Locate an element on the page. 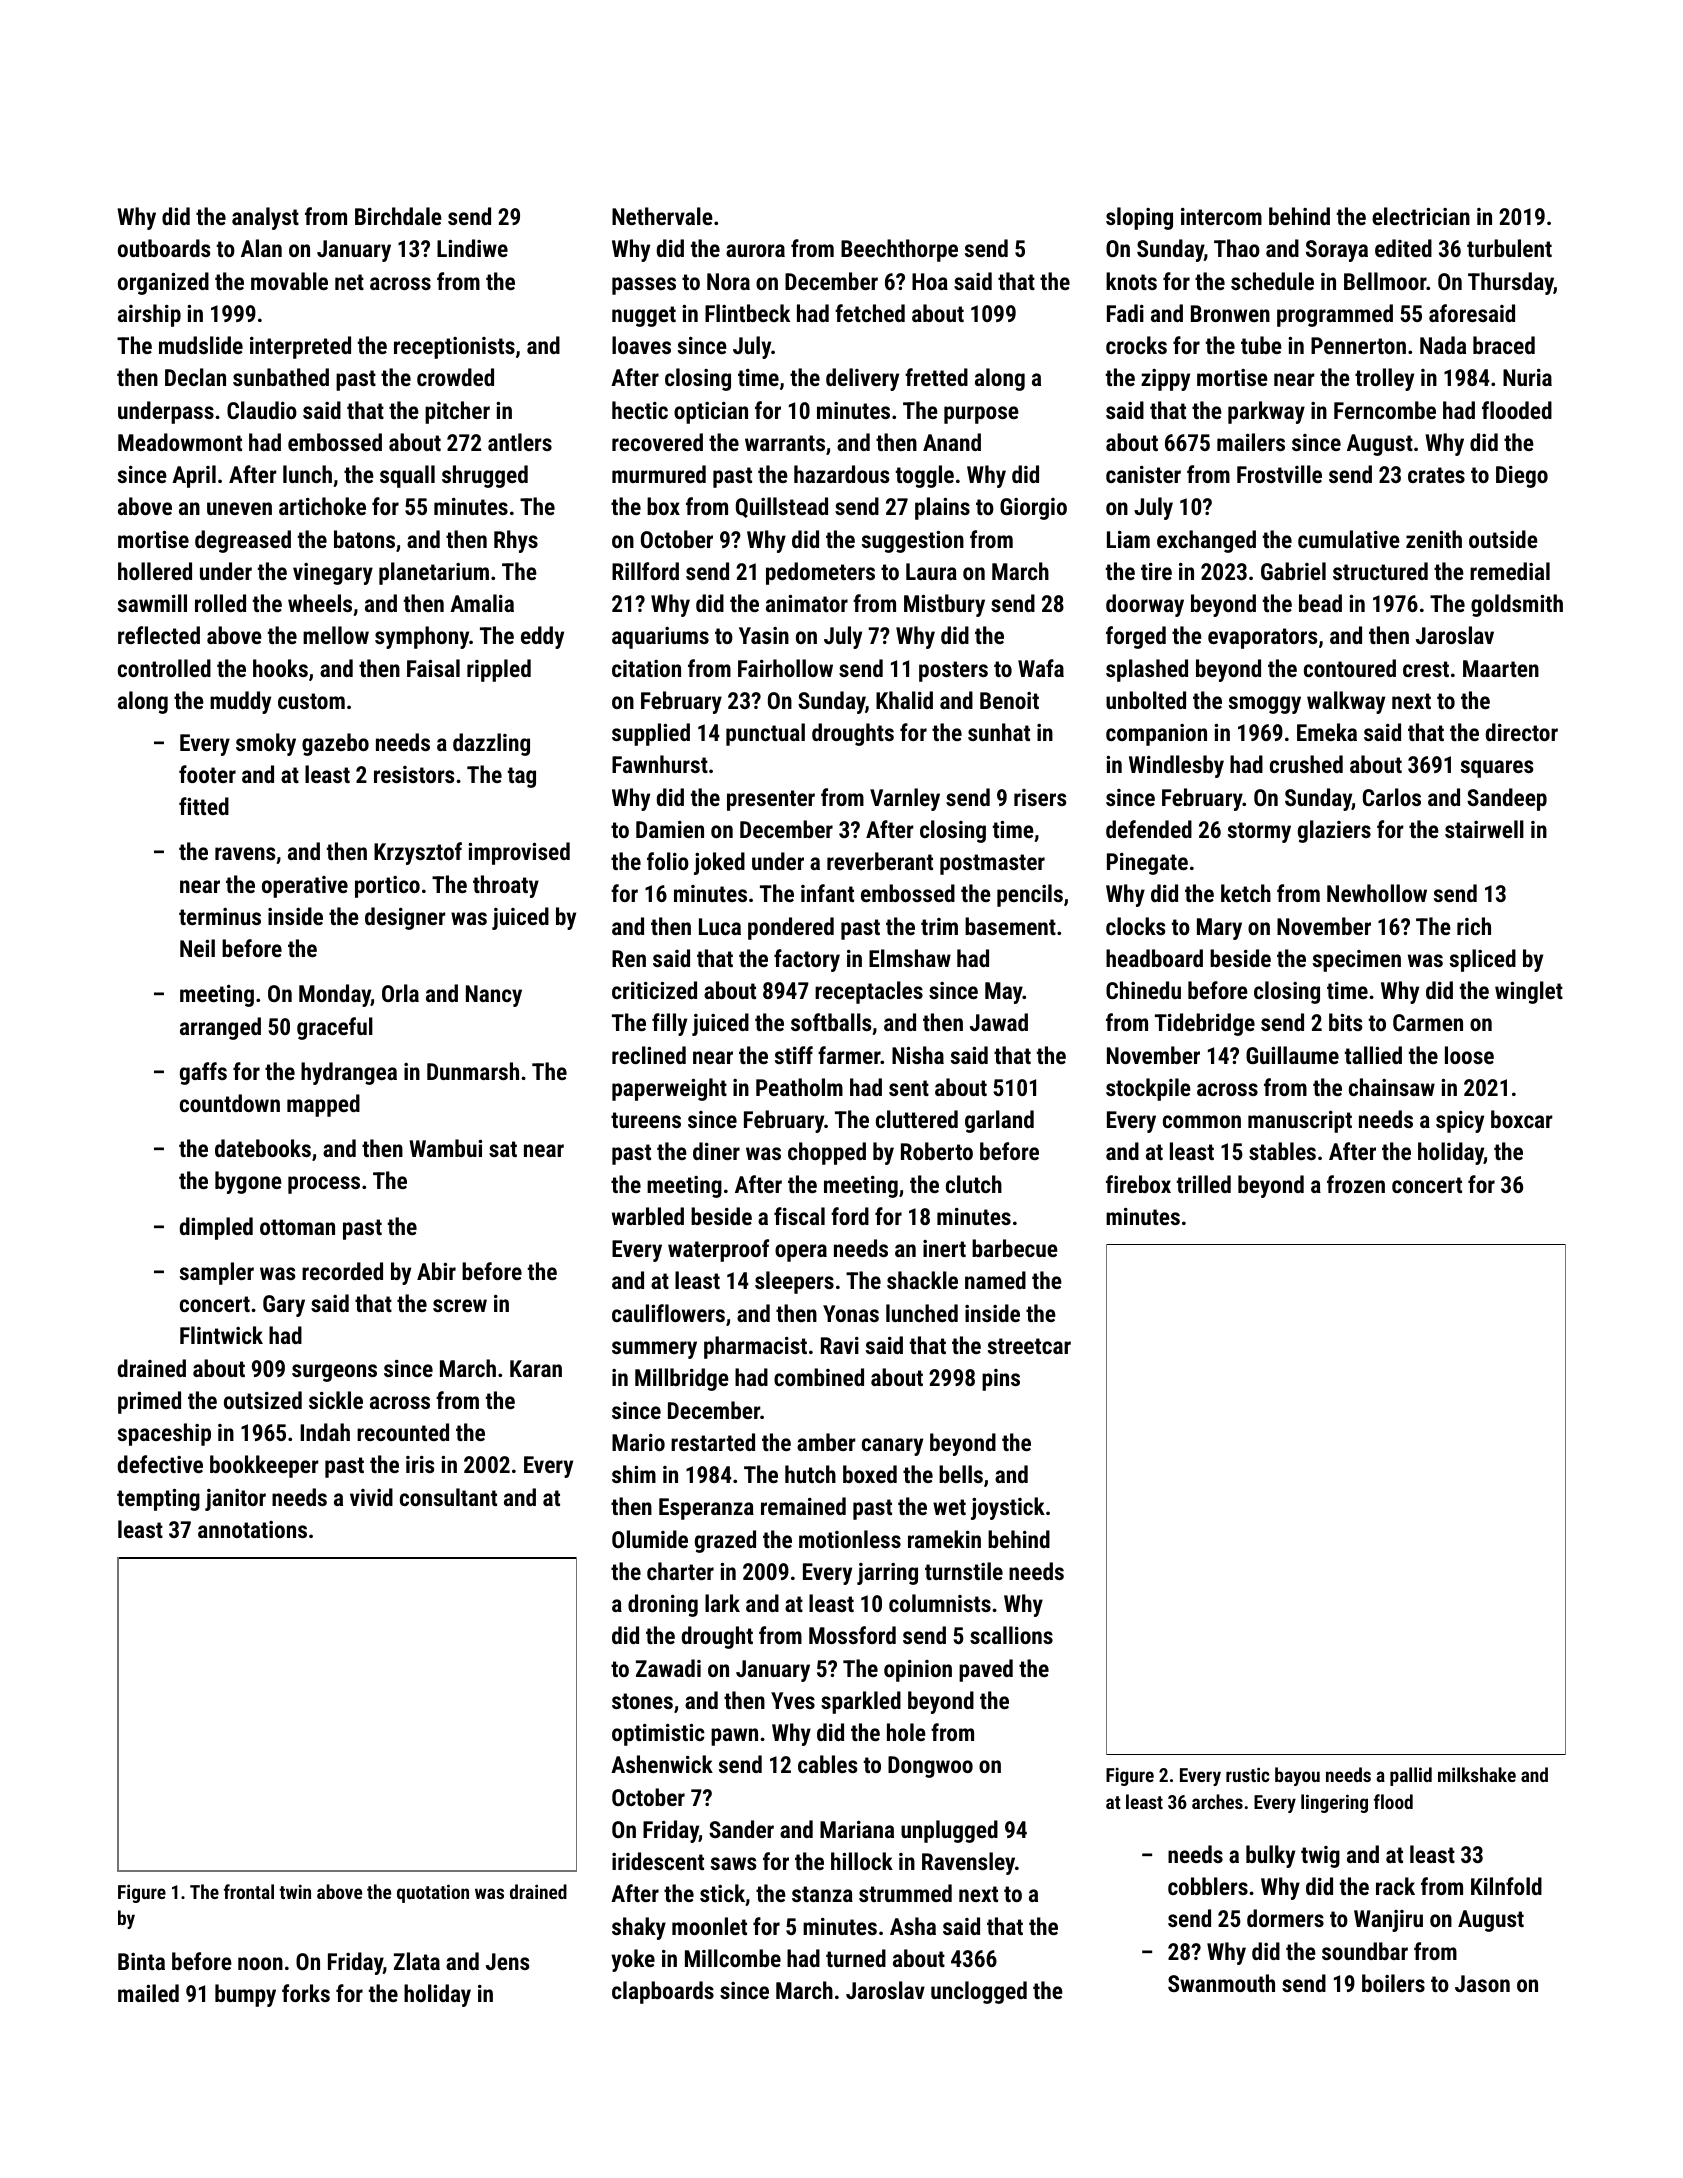  batons is located at coordinates (364, 539).
